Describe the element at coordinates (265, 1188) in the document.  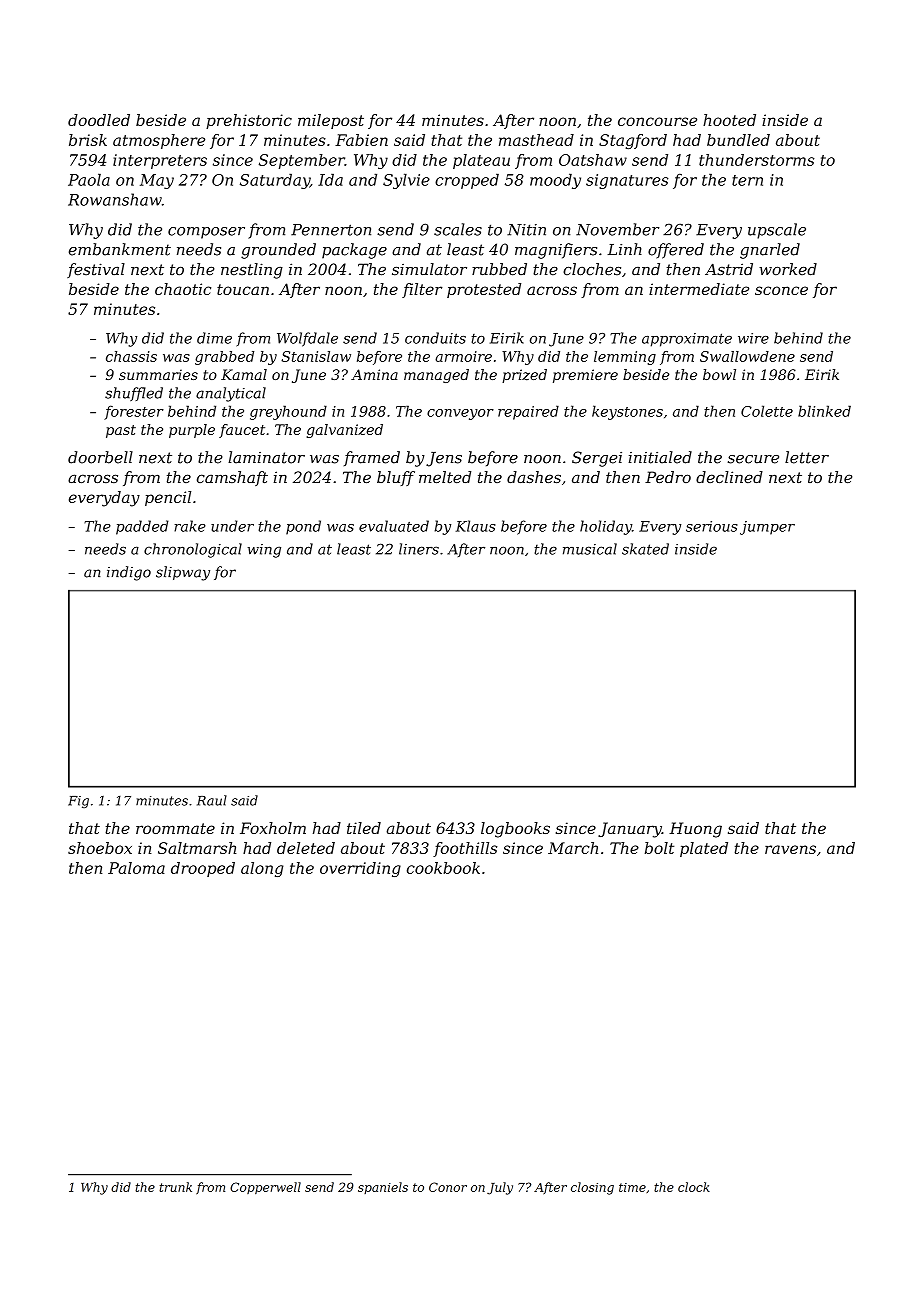
I see `Copperwell` at that location.
